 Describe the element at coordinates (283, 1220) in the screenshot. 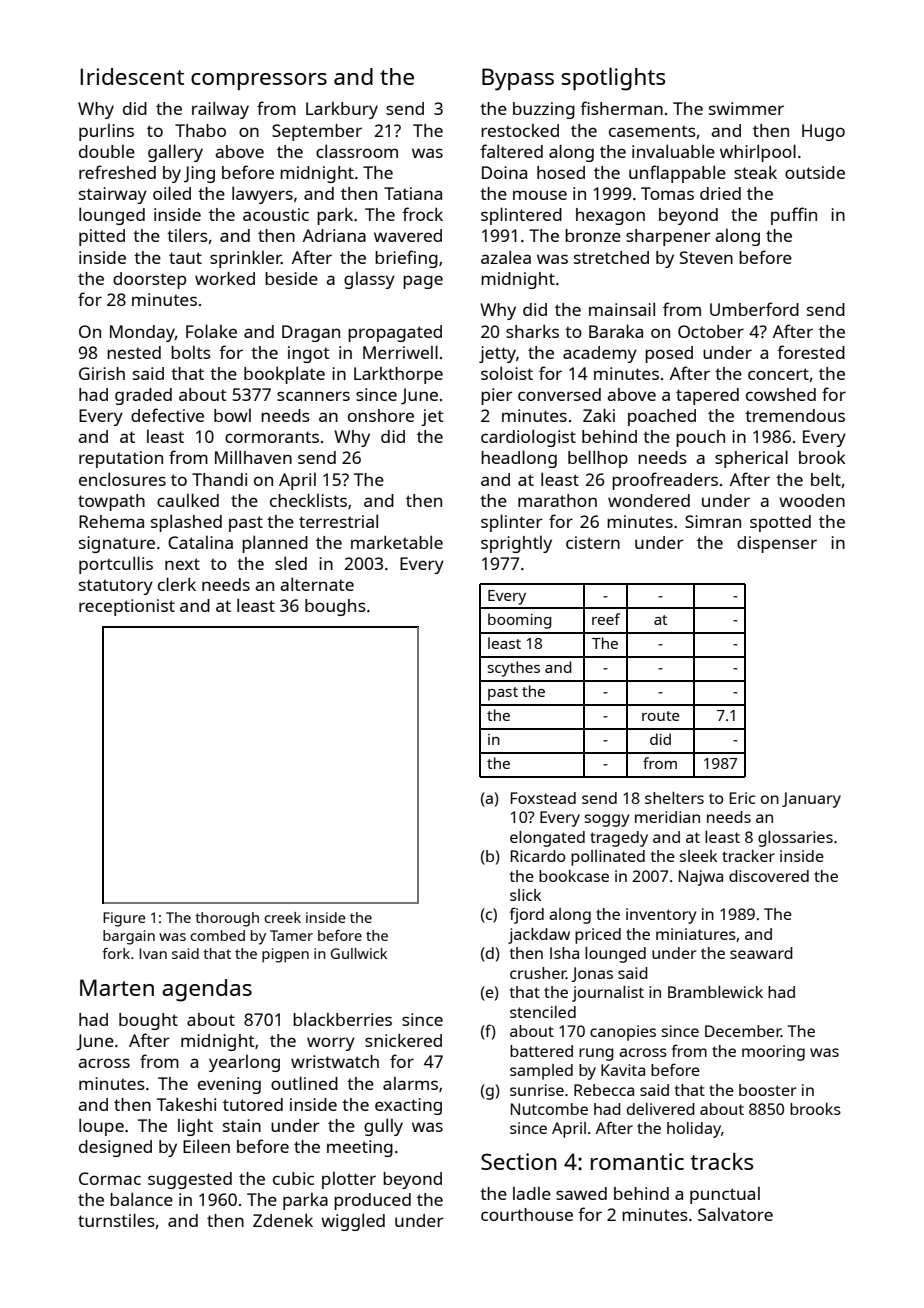

I see `Zdenek` at that location.
